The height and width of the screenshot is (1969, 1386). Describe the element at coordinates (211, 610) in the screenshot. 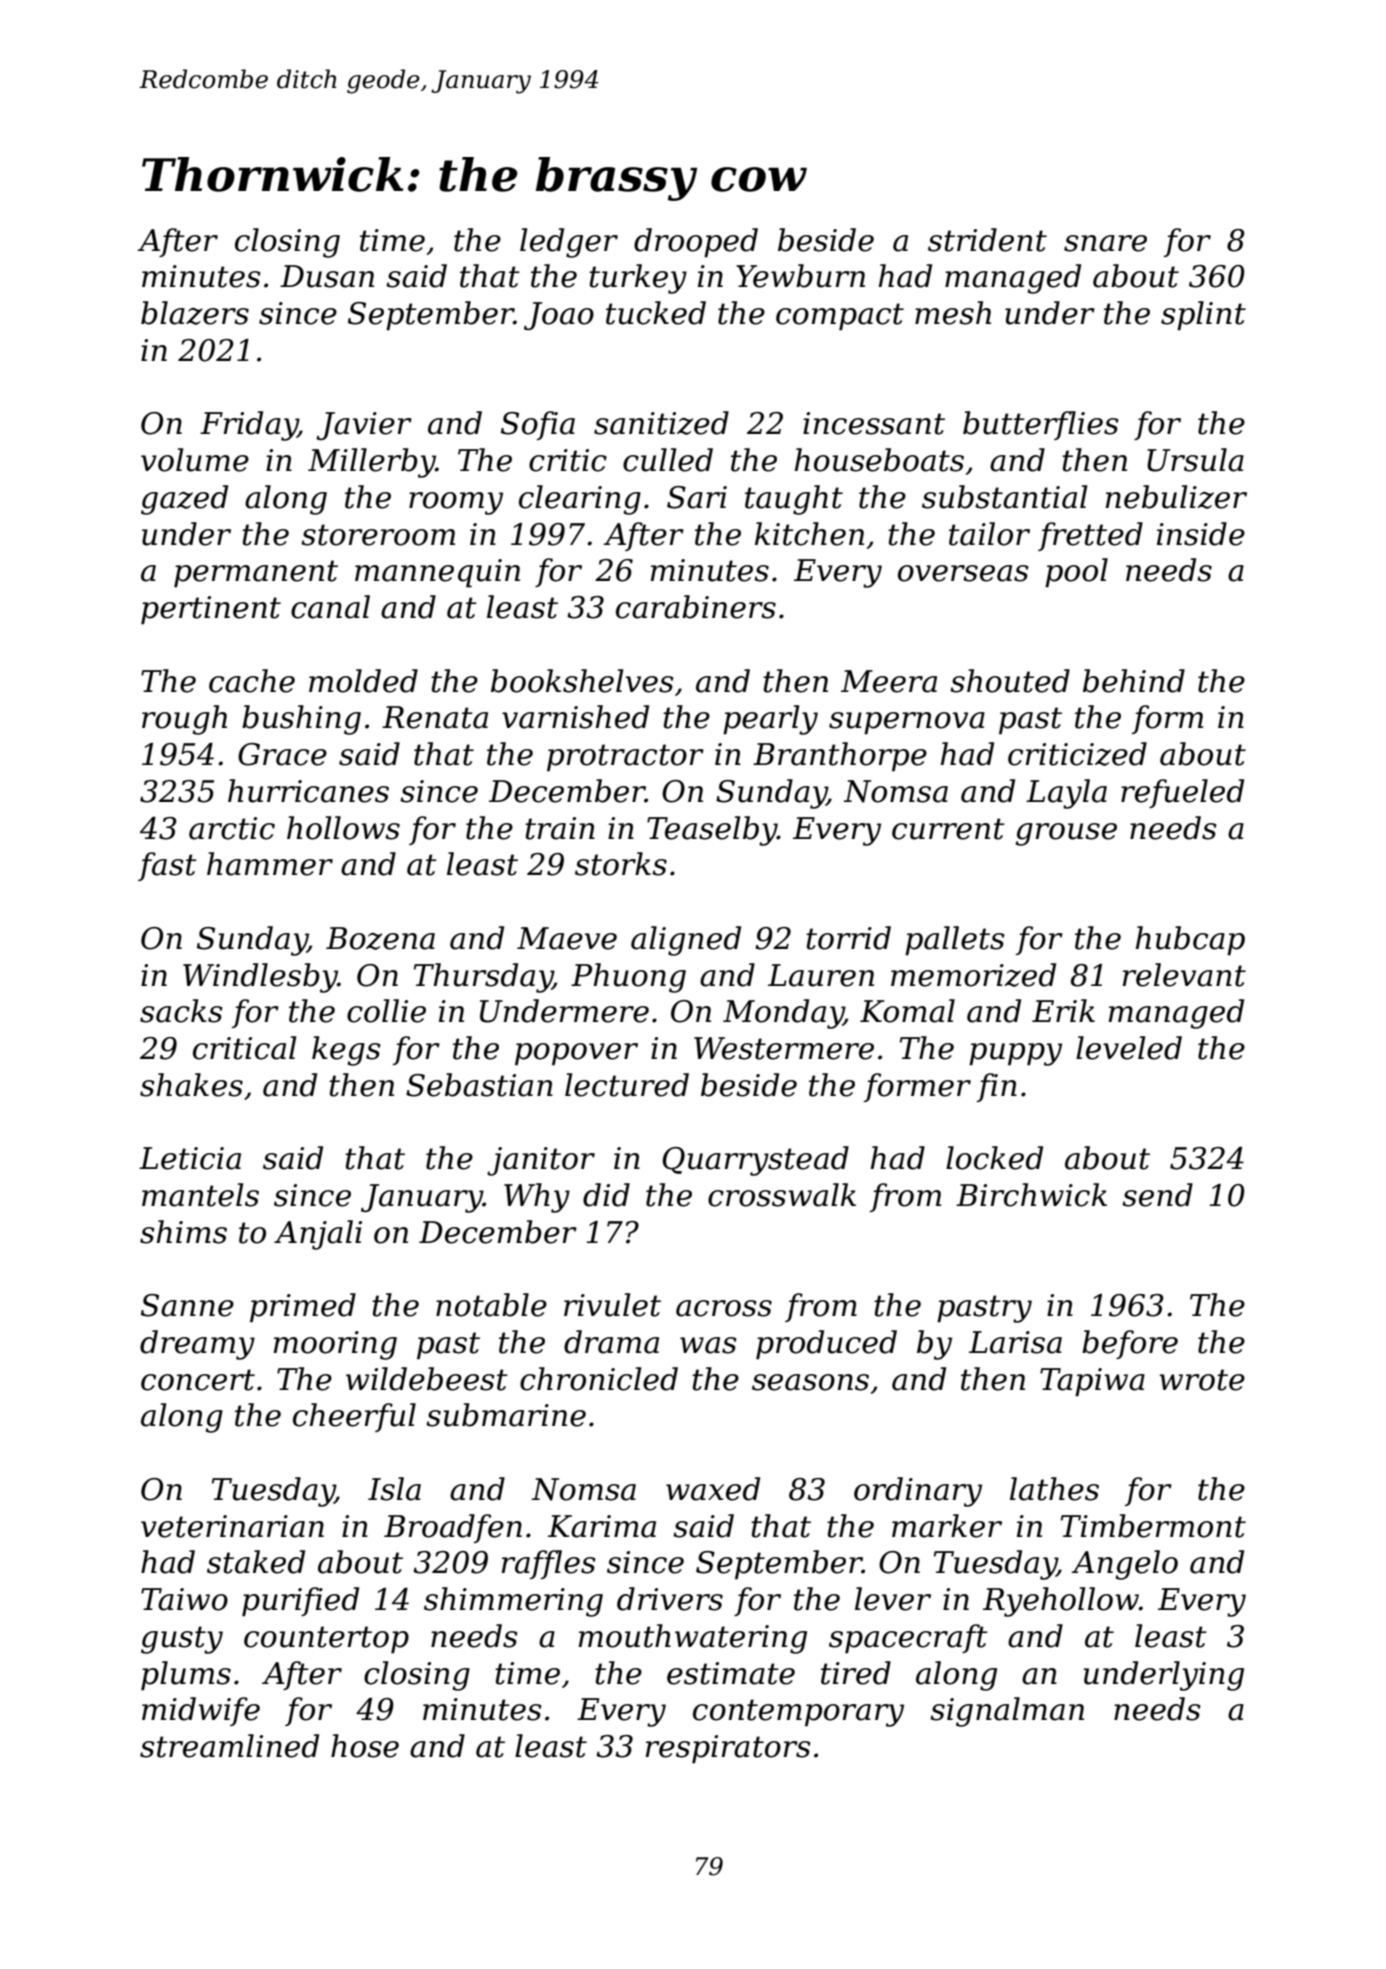

I see `pertinent` at that location.
